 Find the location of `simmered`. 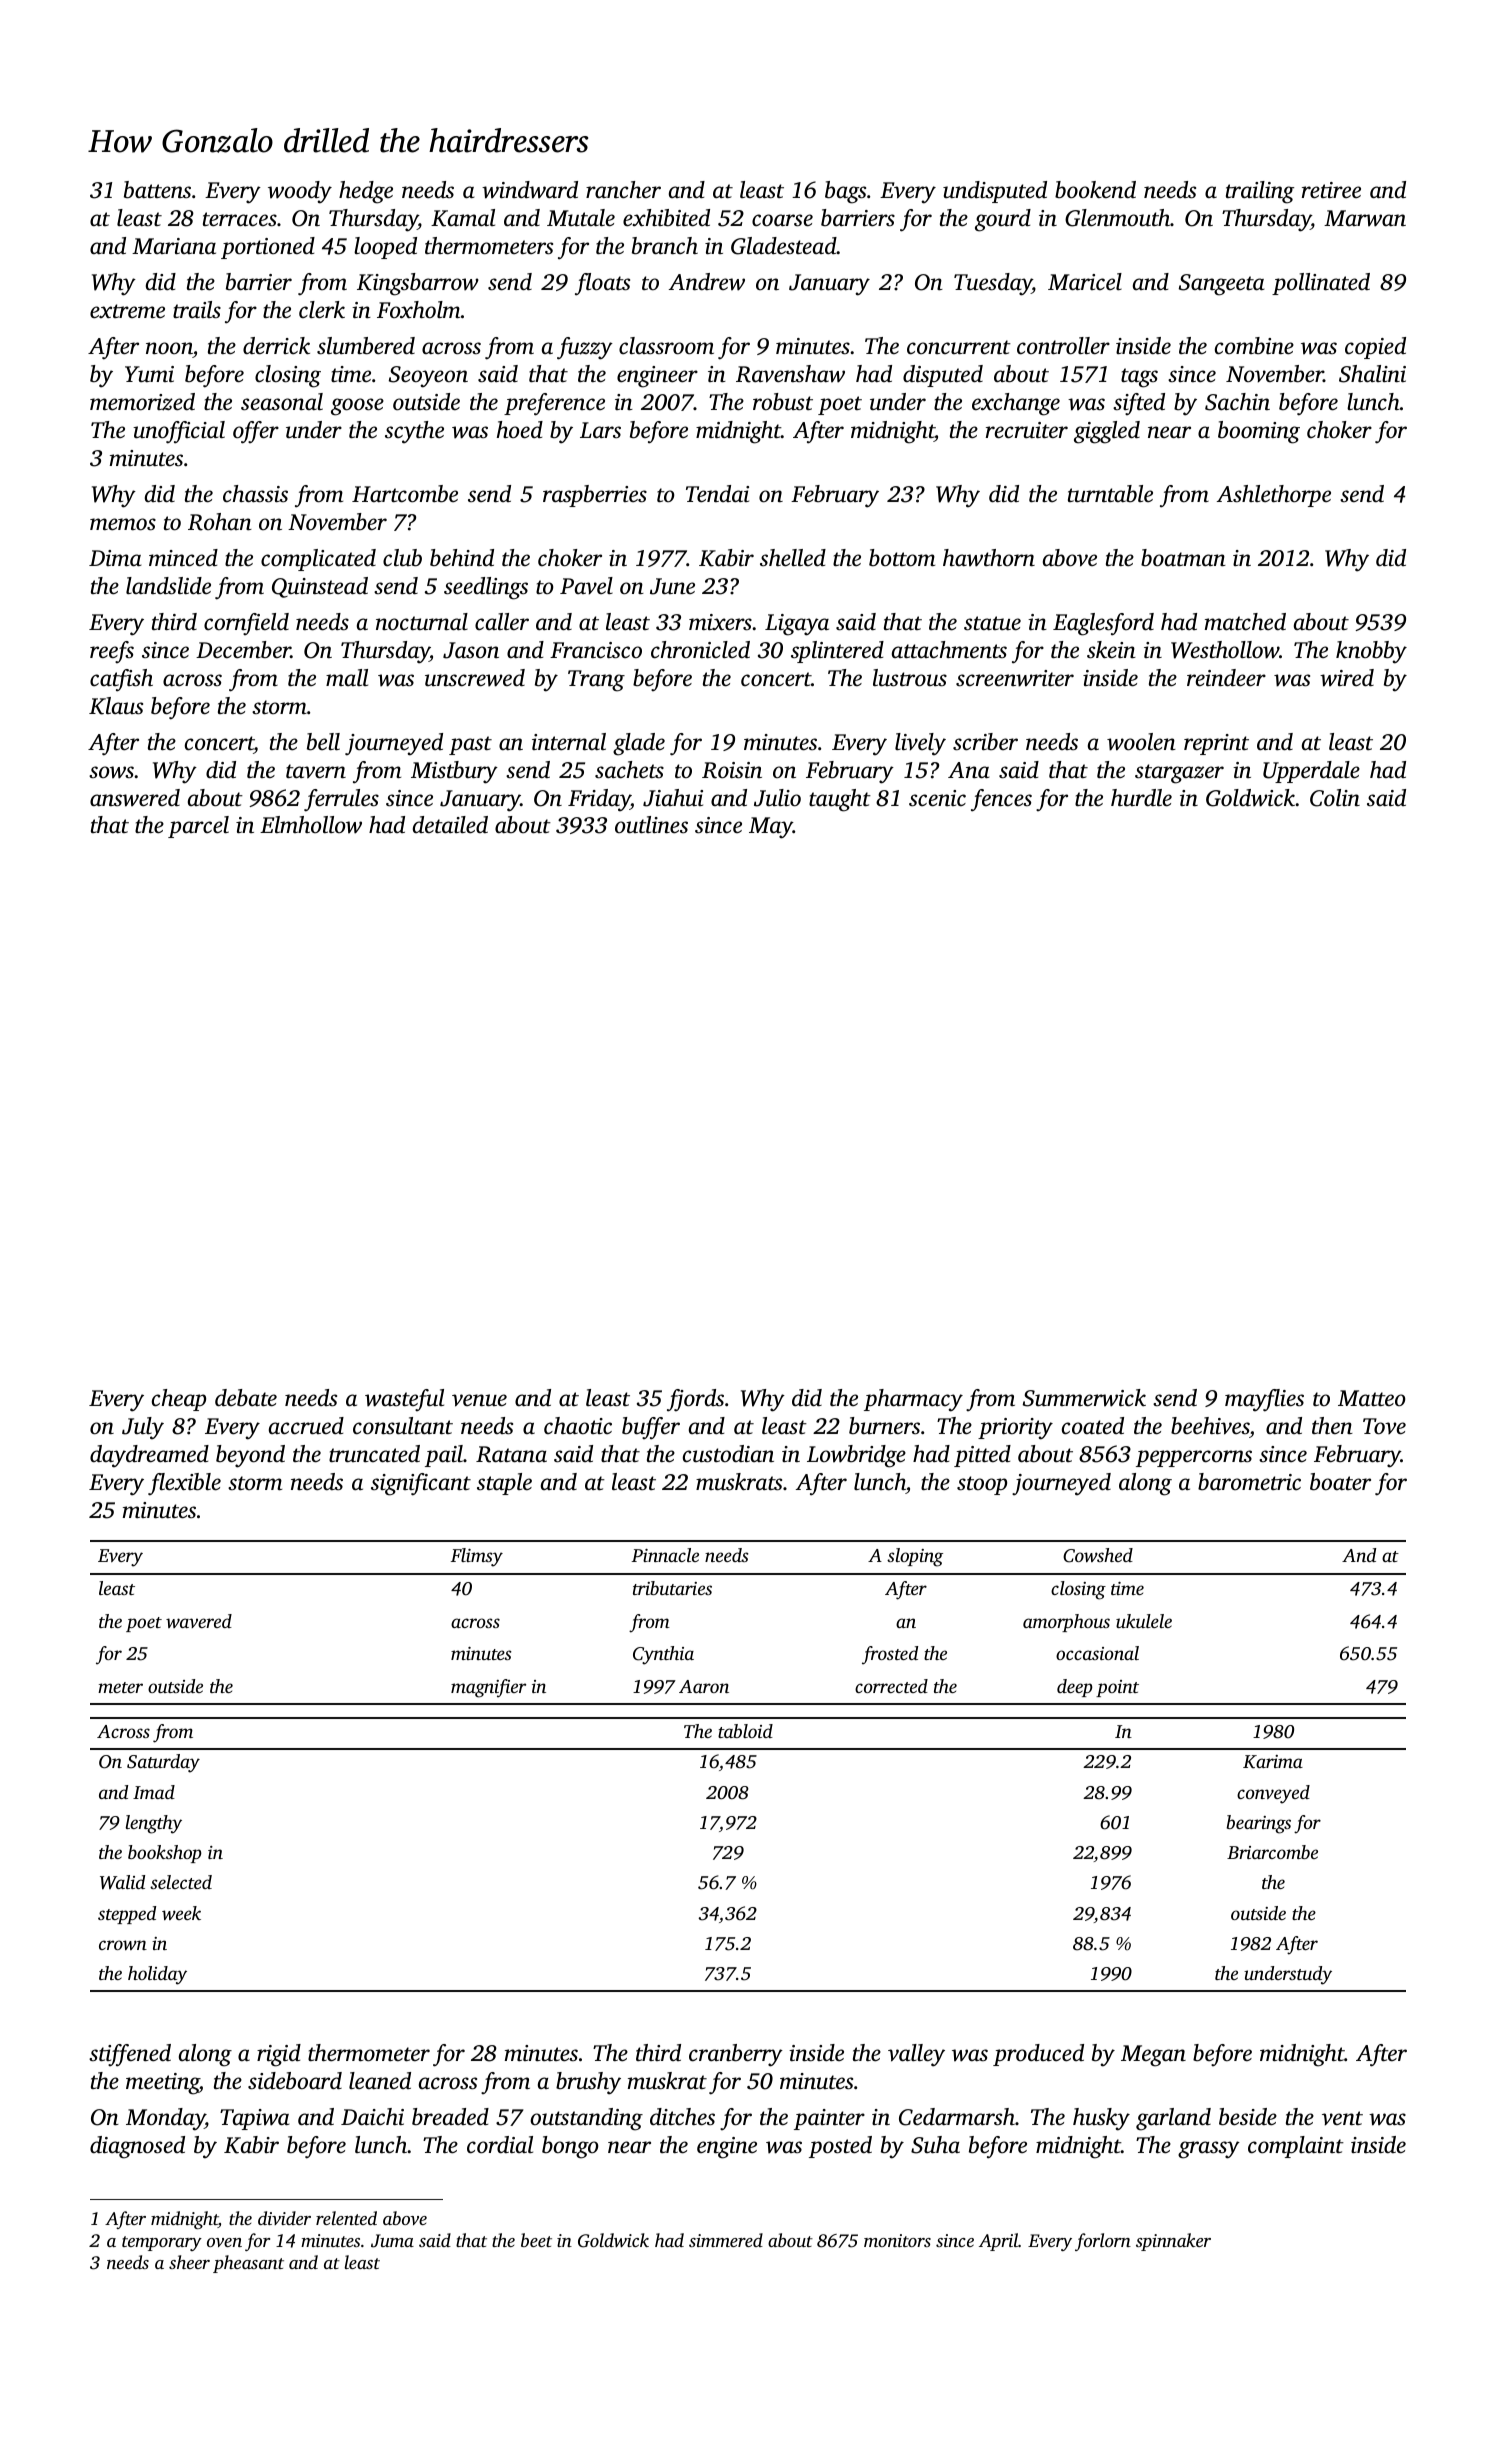

simmered is located at coordinates (726, 2240).
